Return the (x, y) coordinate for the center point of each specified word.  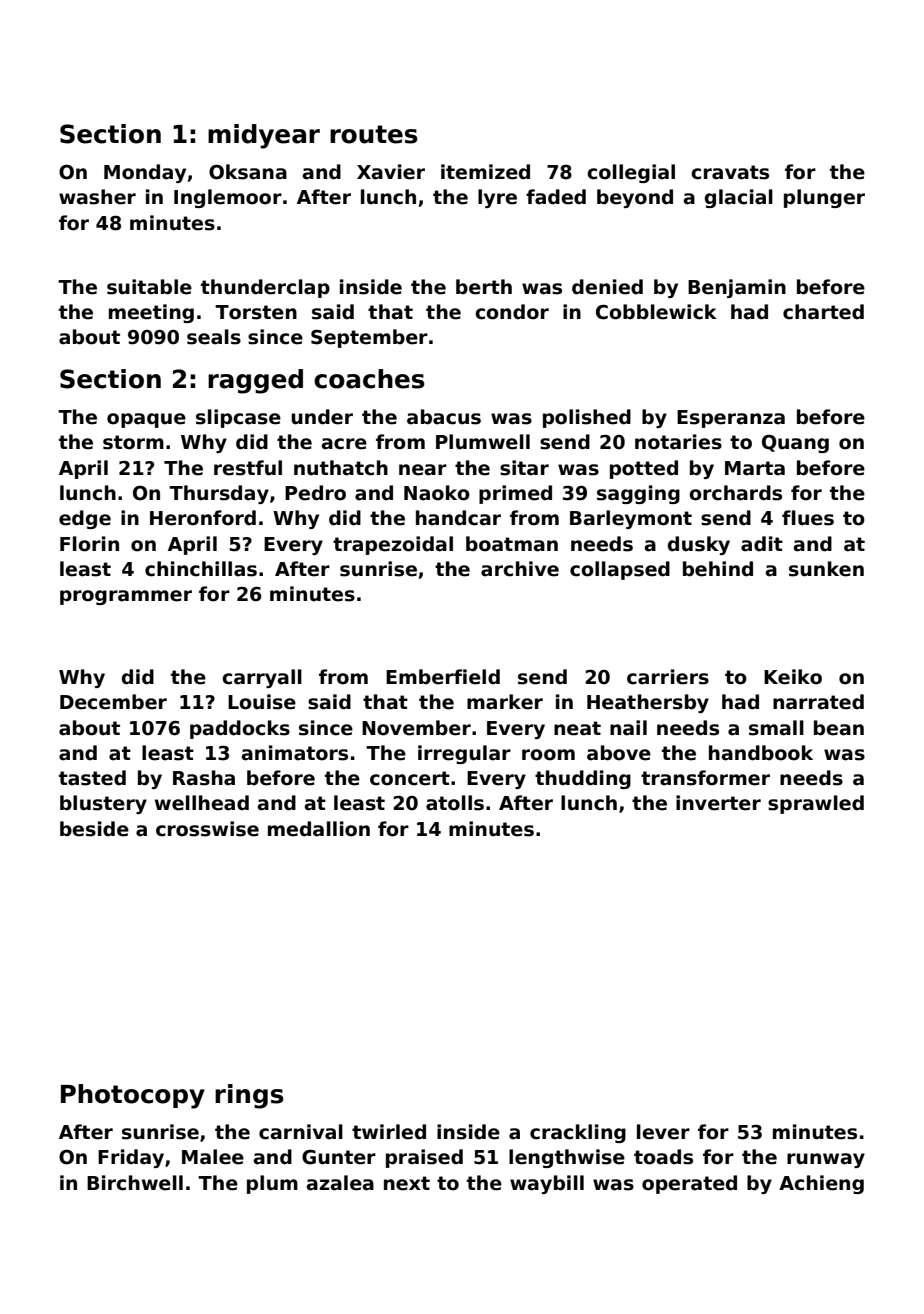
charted (823, 312)
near (423, 470)
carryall (262, 678)
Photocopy (133, 1096)
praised (424, 1158)
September (369, 338)
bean (839, 728)
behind (718, 569)
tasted (92, 778)
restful (248, 468)
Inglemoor (228, 198)
